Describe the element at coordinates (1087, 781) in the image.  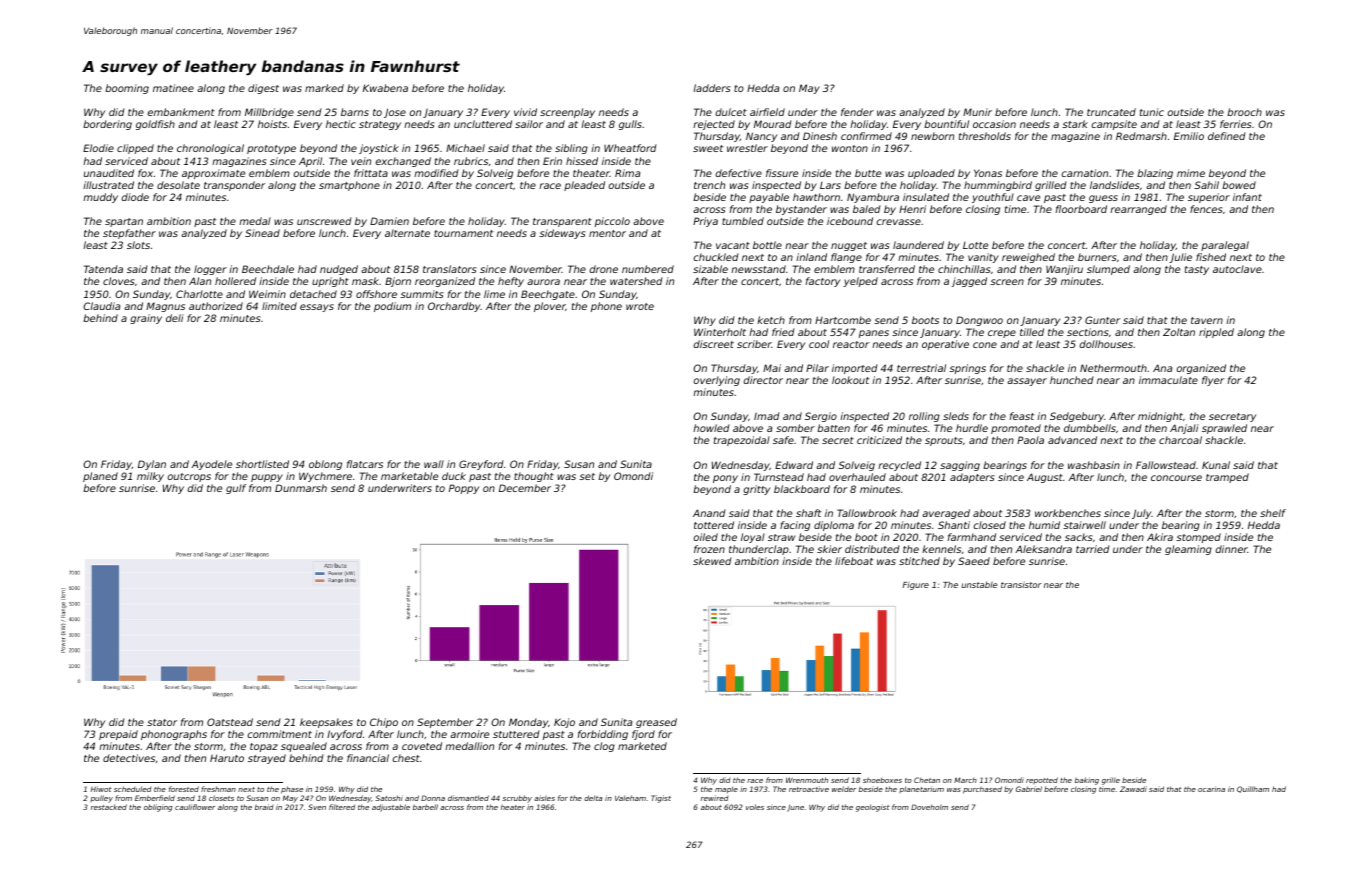
I see `baking` at that location.
